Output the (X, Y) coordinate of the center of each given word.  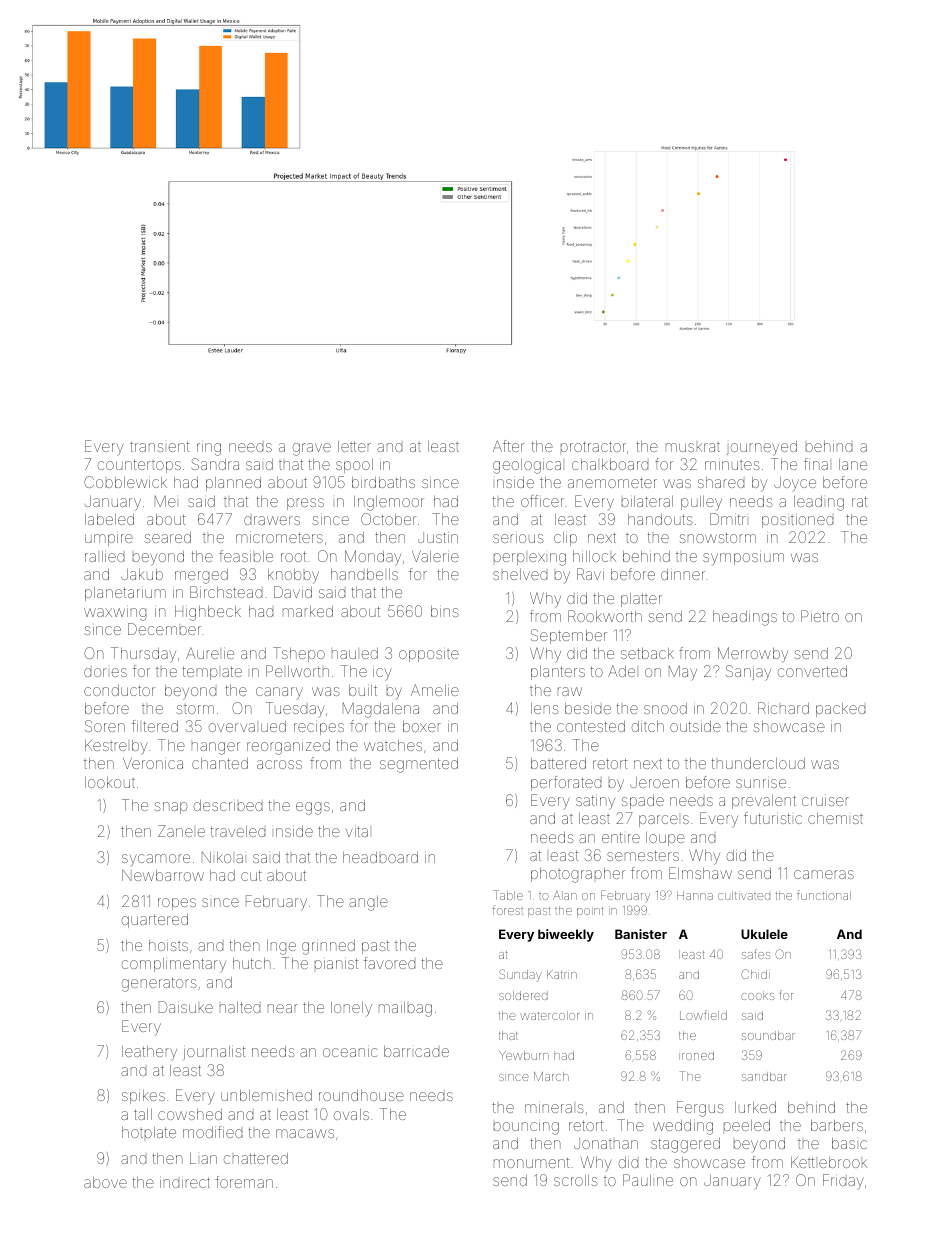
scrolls (576, 1180)
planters (558, 673)
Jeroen (654, 782)
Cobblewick (125, 482)
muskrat (693, 447)
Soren (105, 726)
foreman (244, 1182)
